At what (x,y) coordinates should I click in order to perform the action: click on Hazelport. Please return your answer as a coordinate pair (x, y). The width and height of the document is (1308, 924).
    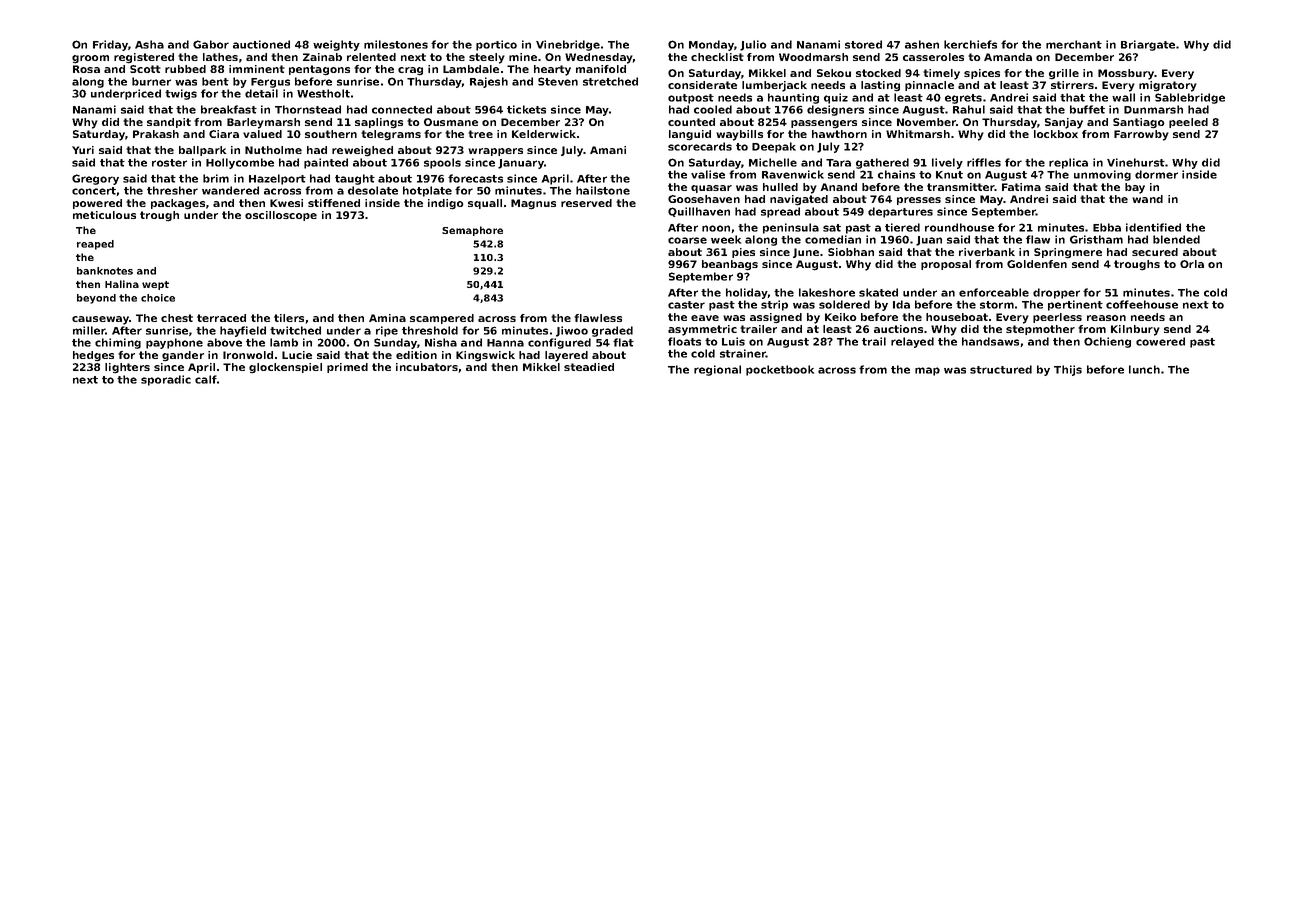
    Looking at the image, I should click on (277, 179).
